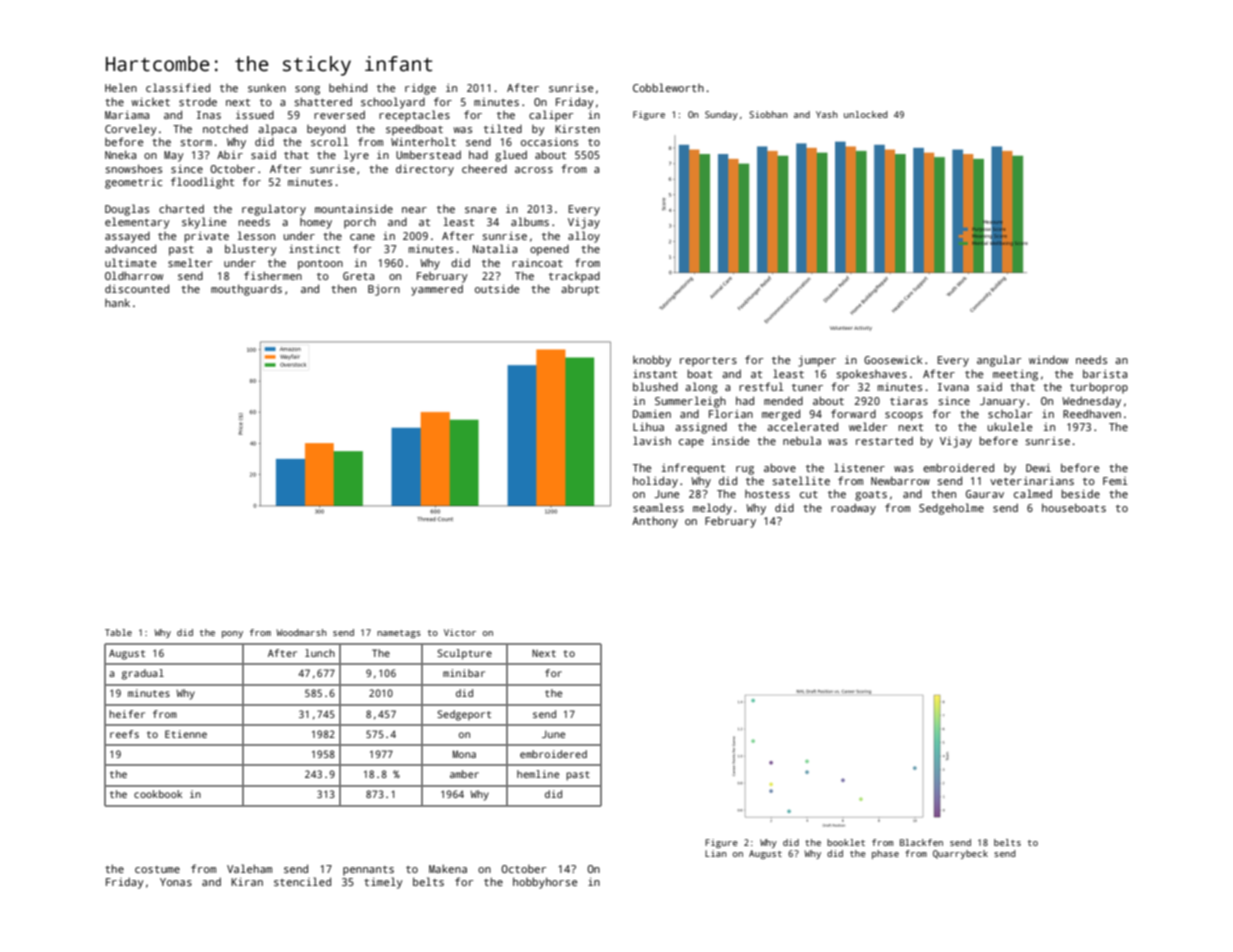  I want to click on Inas, so click(209, 115).
